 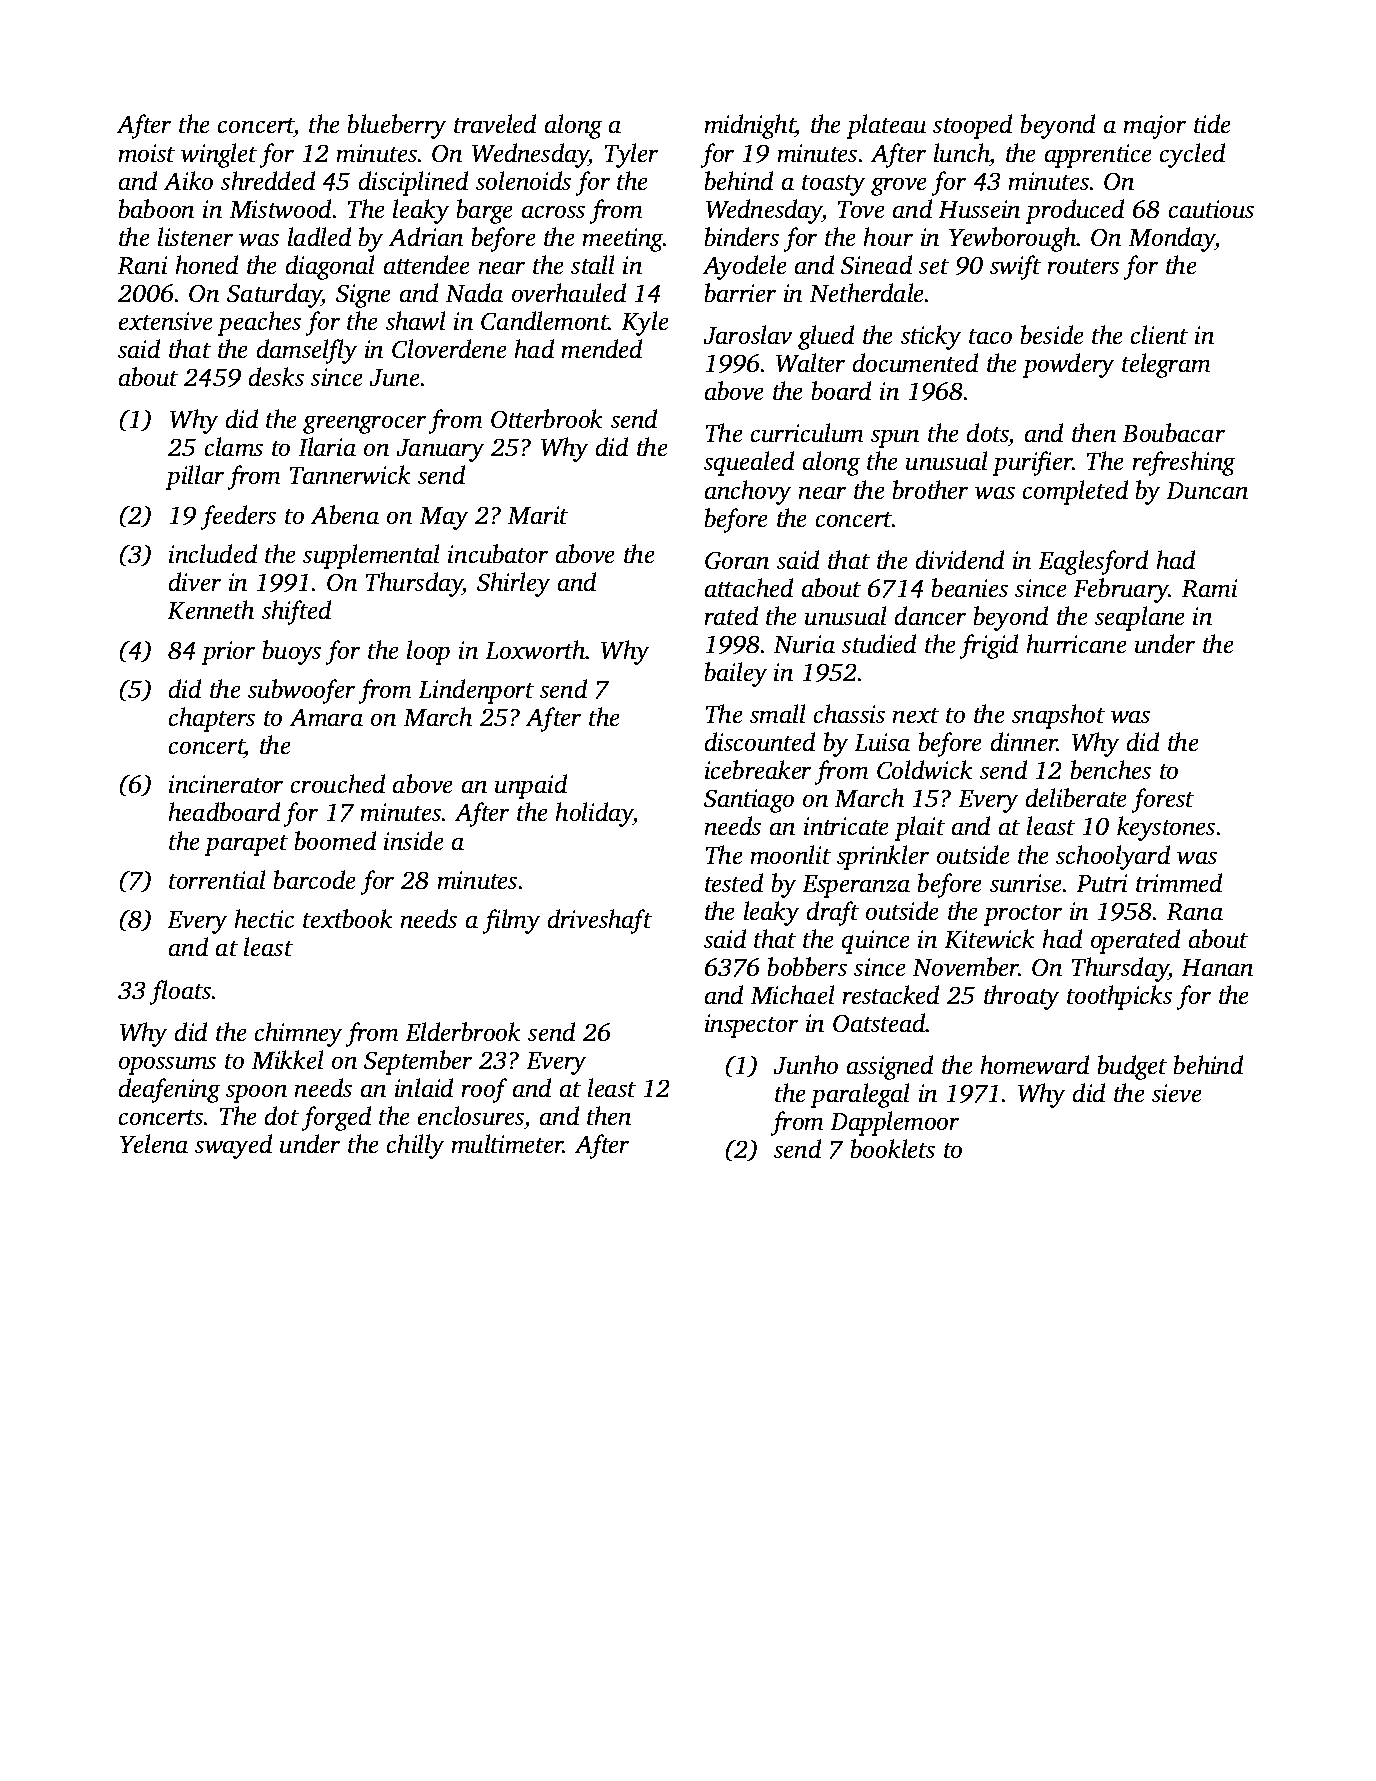 What do you see at coordinates (1068, 365) in the screenshot?
I see `powdery` at bounding box center [1068, 365].
